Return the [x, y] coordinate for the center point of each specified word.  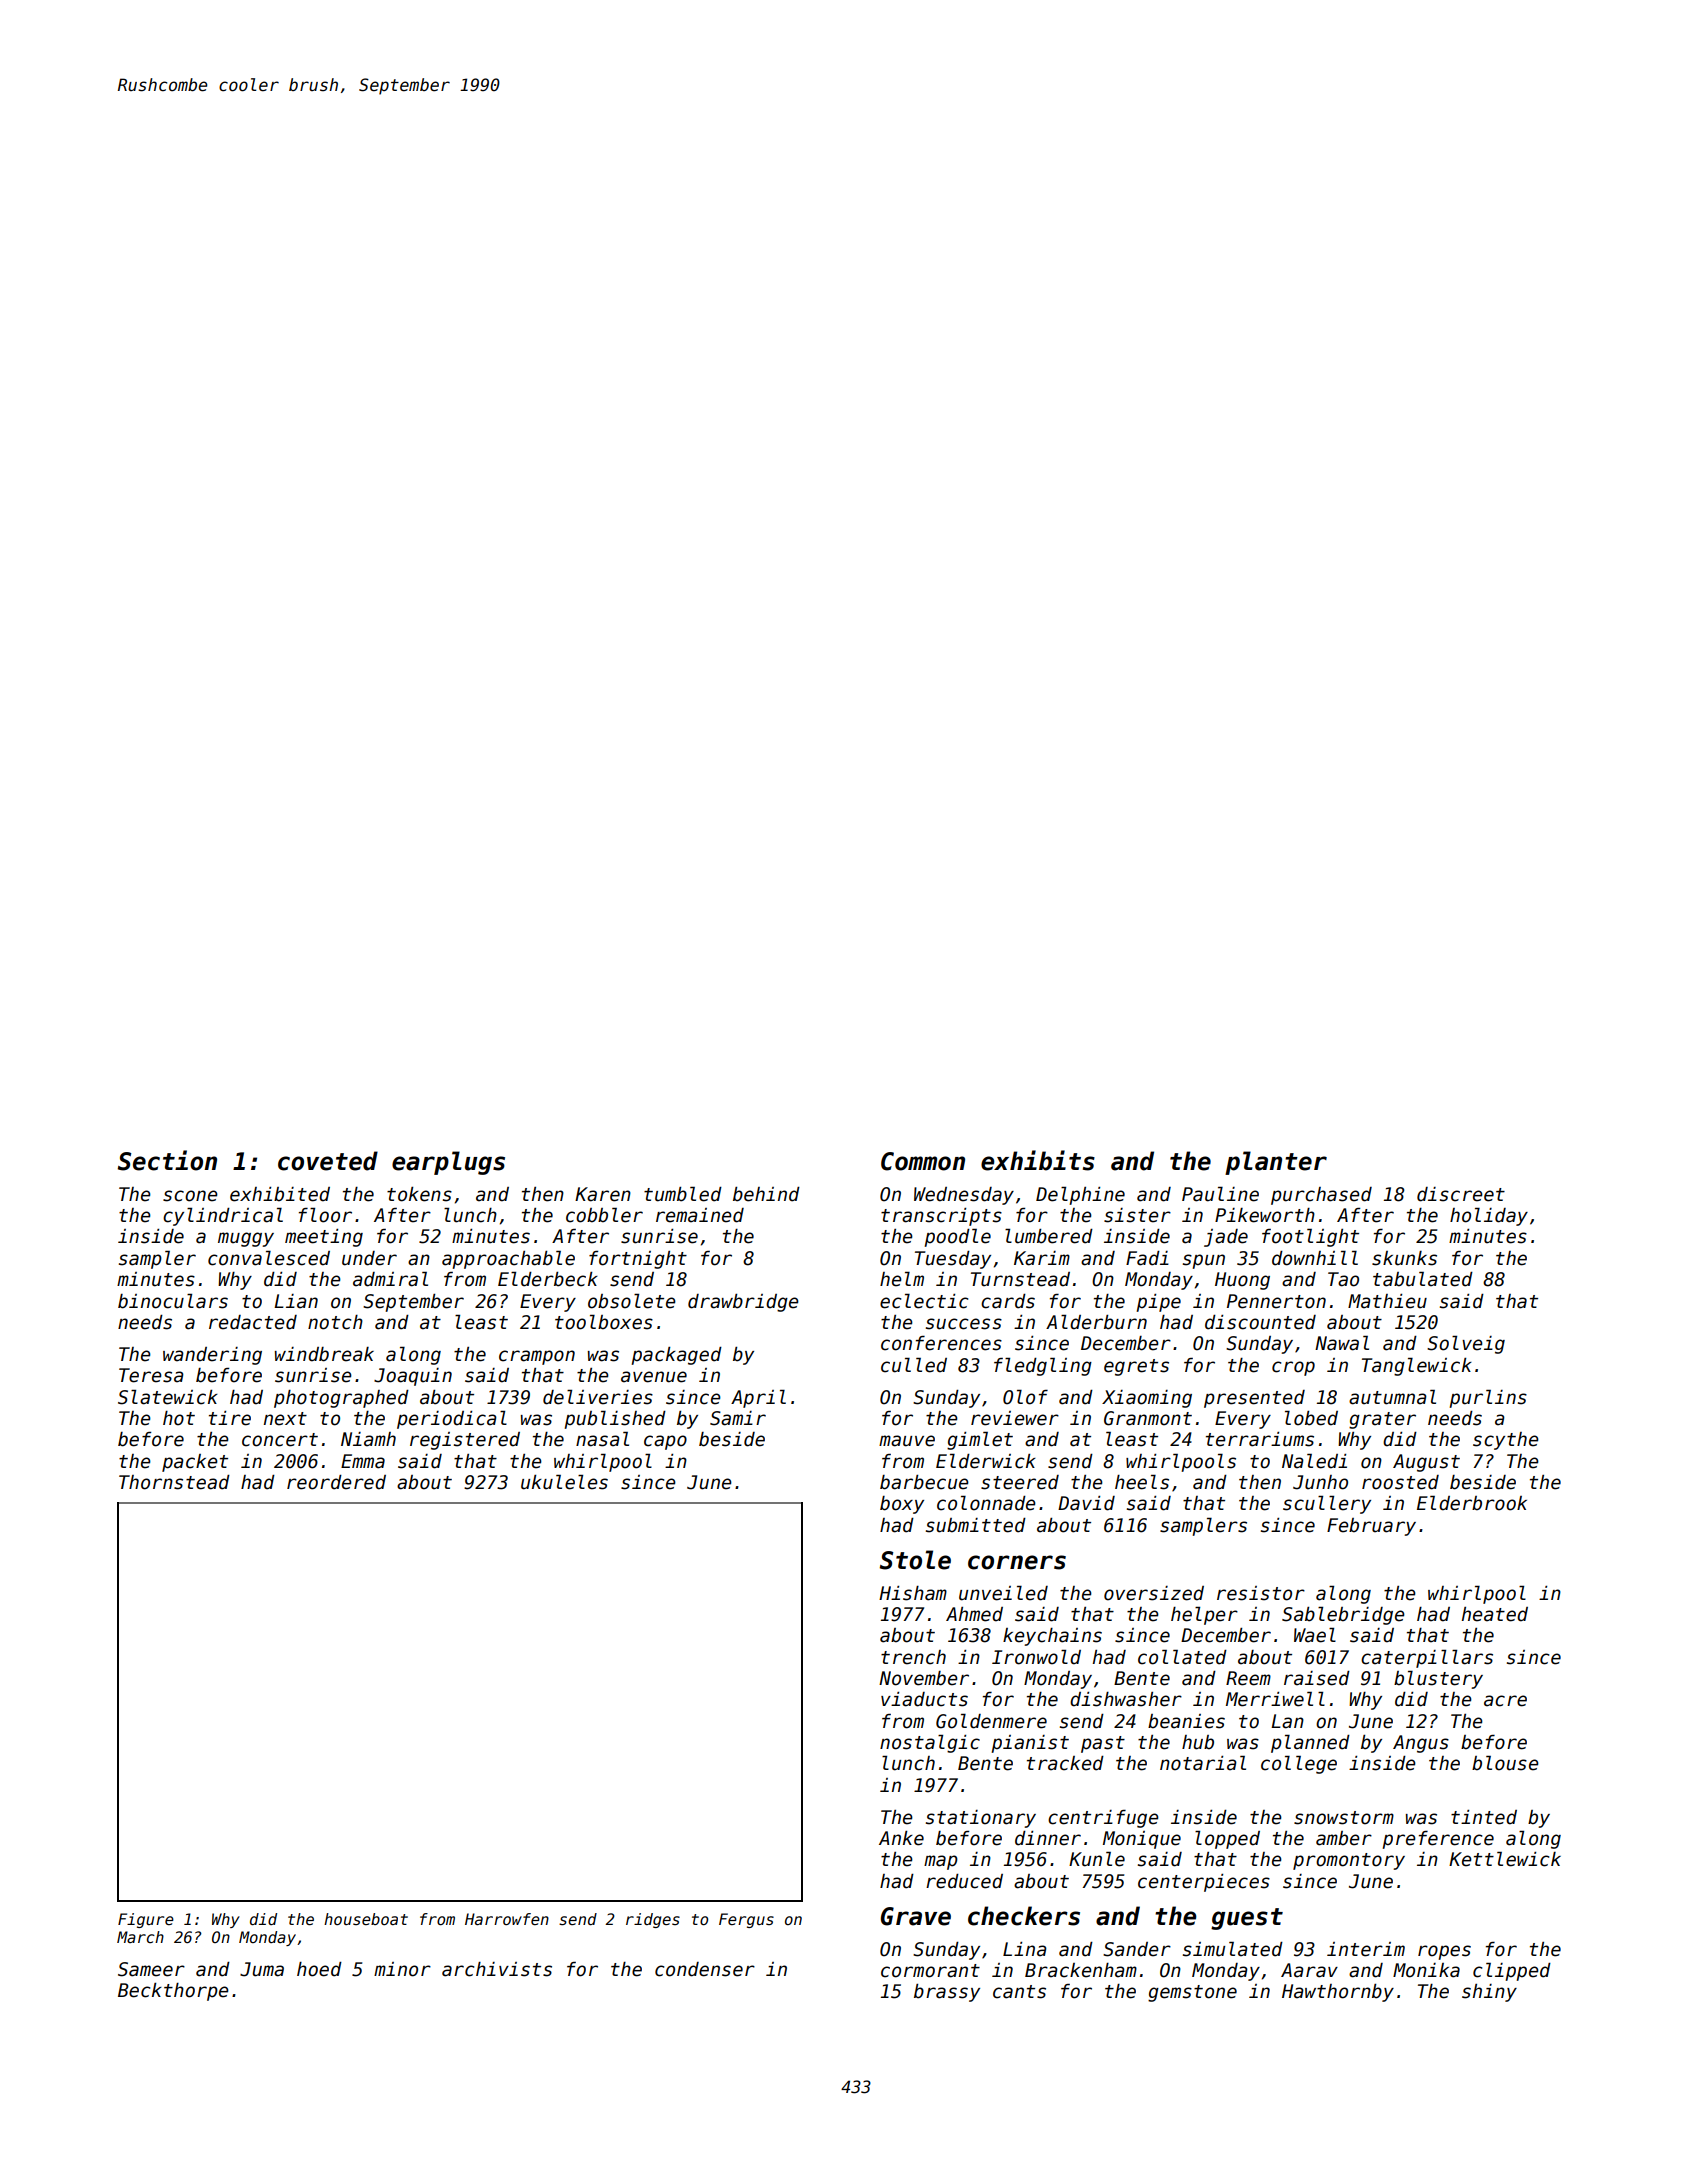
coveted [328, 1161]
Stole [915, 1560]
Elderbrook [1472, 1503]
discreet [1461, 1194]
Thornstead [174, 1482]
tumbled [683, 1194]
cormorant [930, 1971]
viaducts [924, 1699]
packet [195, 1463]
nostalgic [930, 1743]
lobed [1311, 1418]
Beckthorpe [173, 1992]
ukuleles [564, 1482]
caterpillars [1427, 1658]
